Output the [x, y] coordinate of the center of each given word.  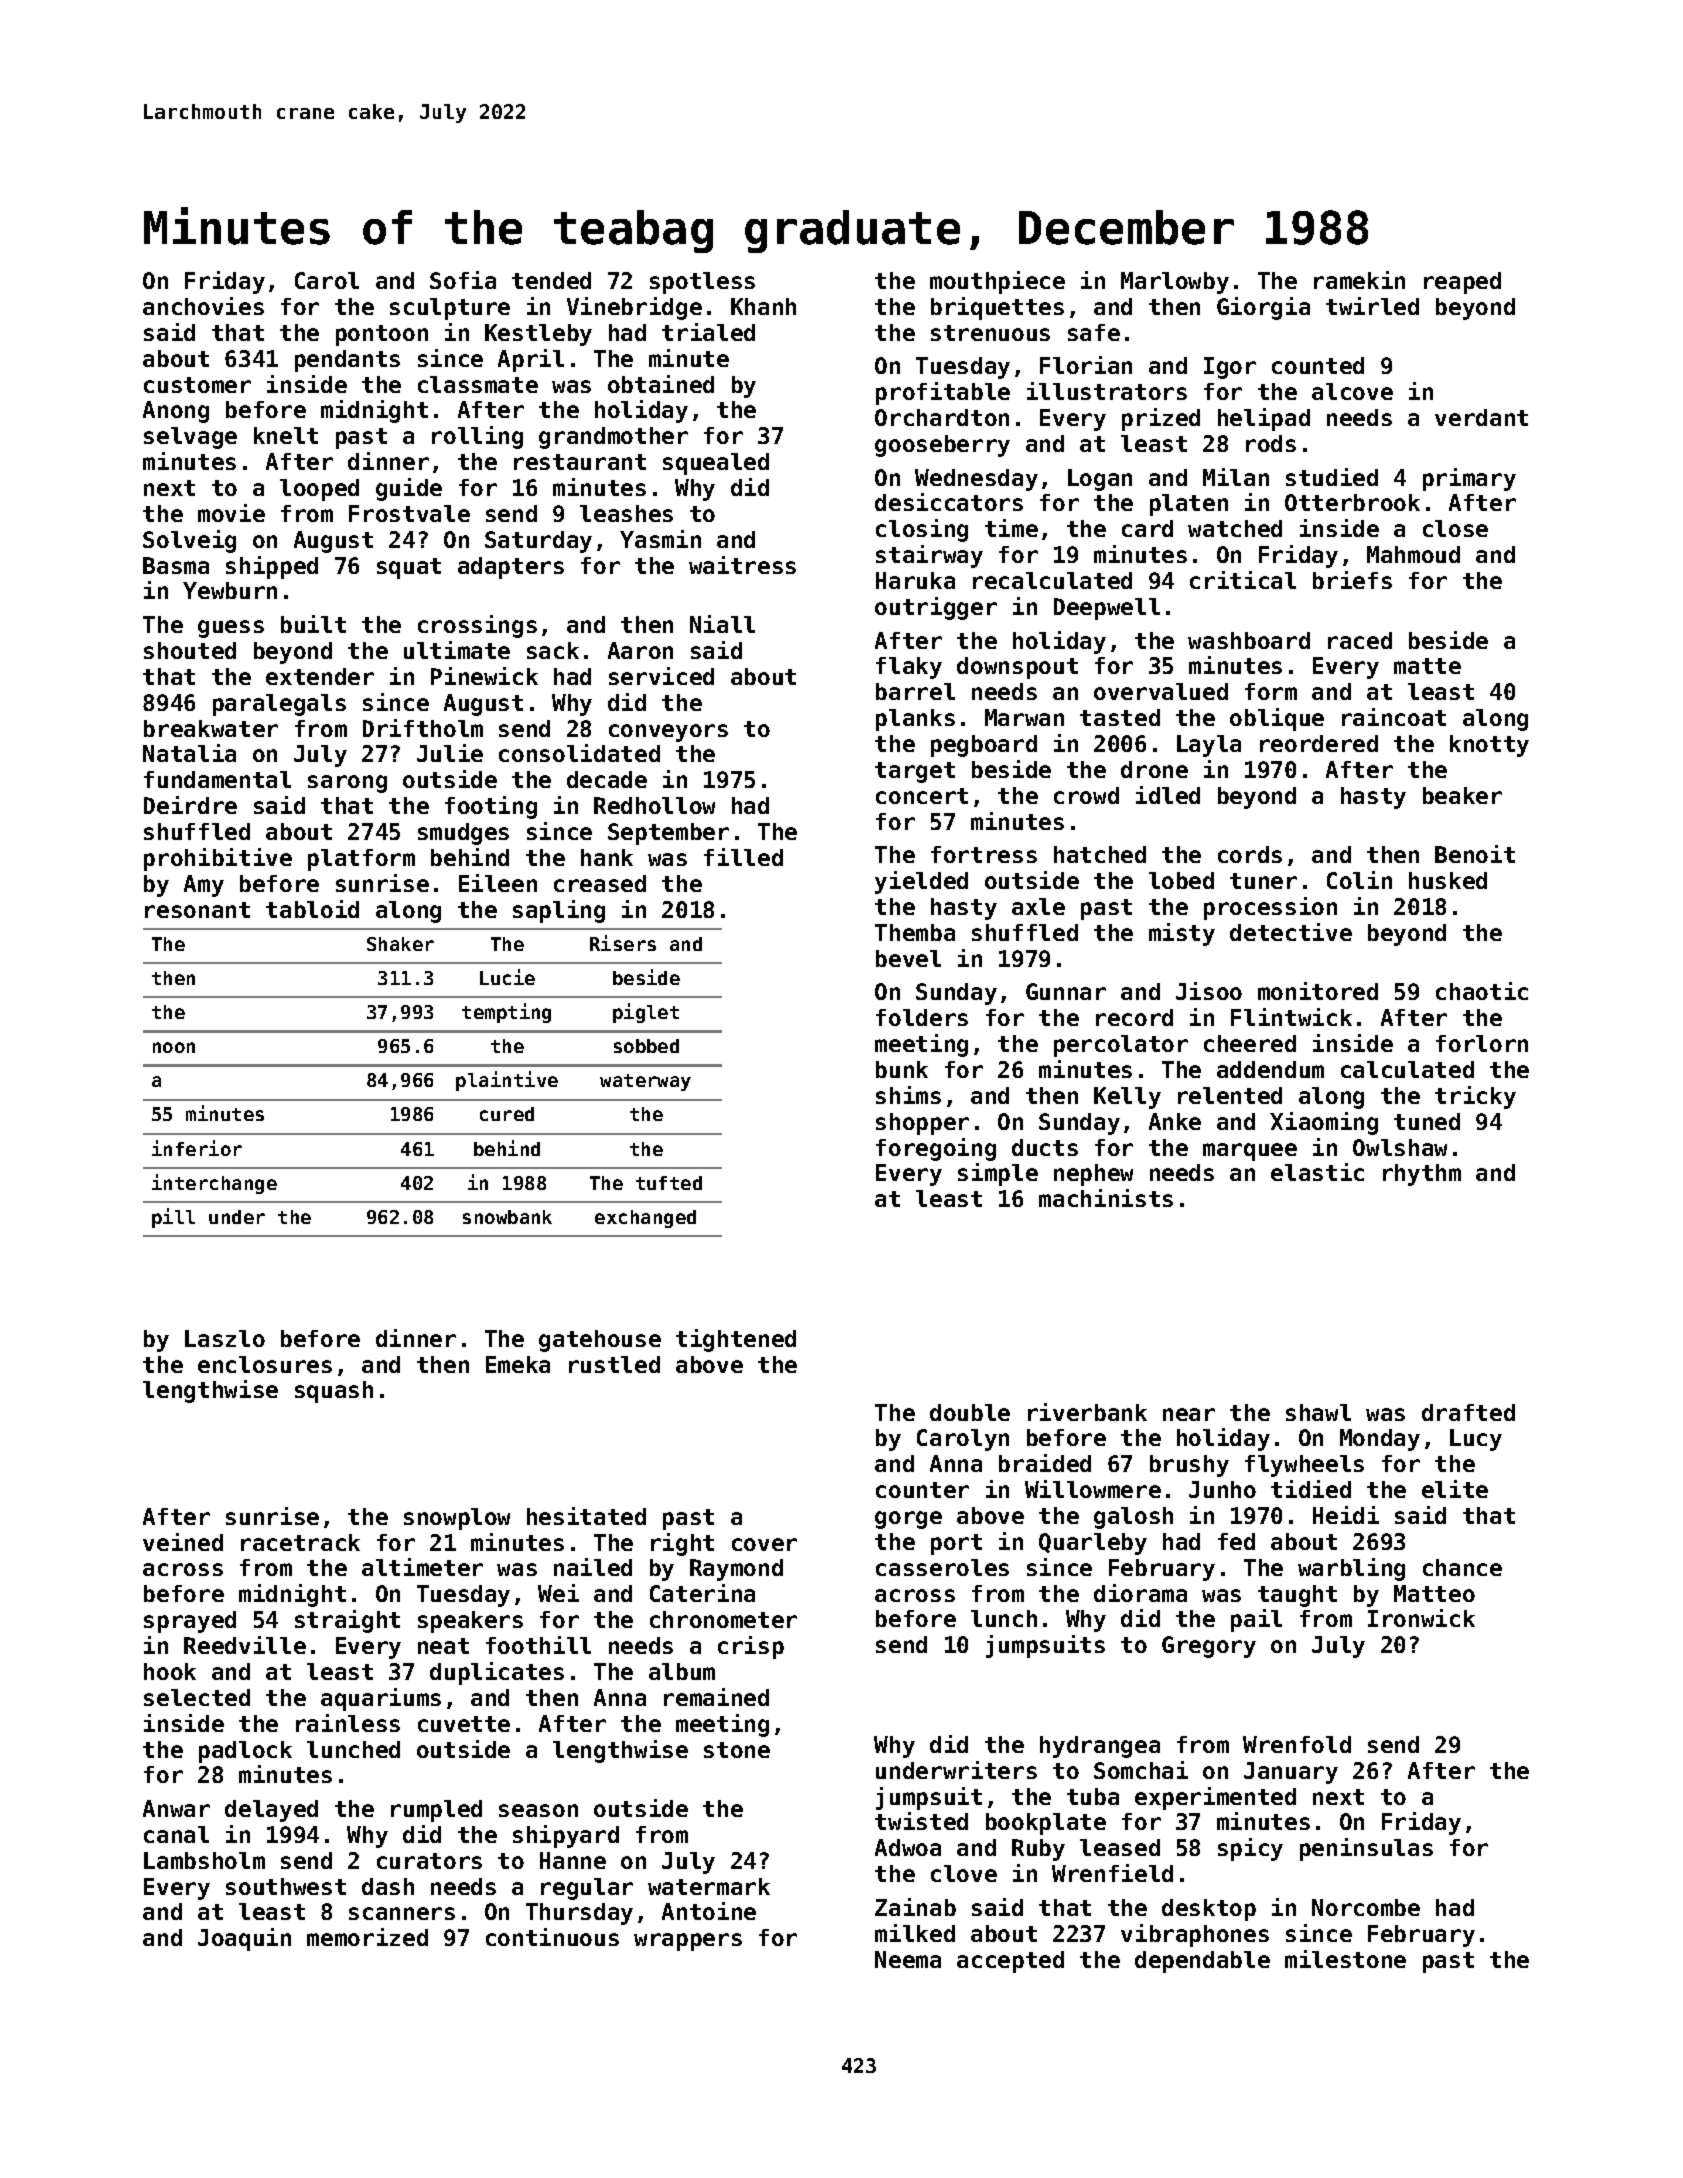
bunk [902, 1069]
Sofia [463, 280]
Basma [176, 565]
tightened [736, 1340]
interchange [214, 1184]
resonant [197, 910]
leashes [626, 513]
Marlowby [1175, 283]
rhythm [1422, 1175]
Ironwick [1421, 1618]
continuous [552, 1937]
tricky [1475, 1097]
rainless [348, 1723]
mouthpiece [997, 282]
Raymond [736, 1570]
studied [1332, 477]
